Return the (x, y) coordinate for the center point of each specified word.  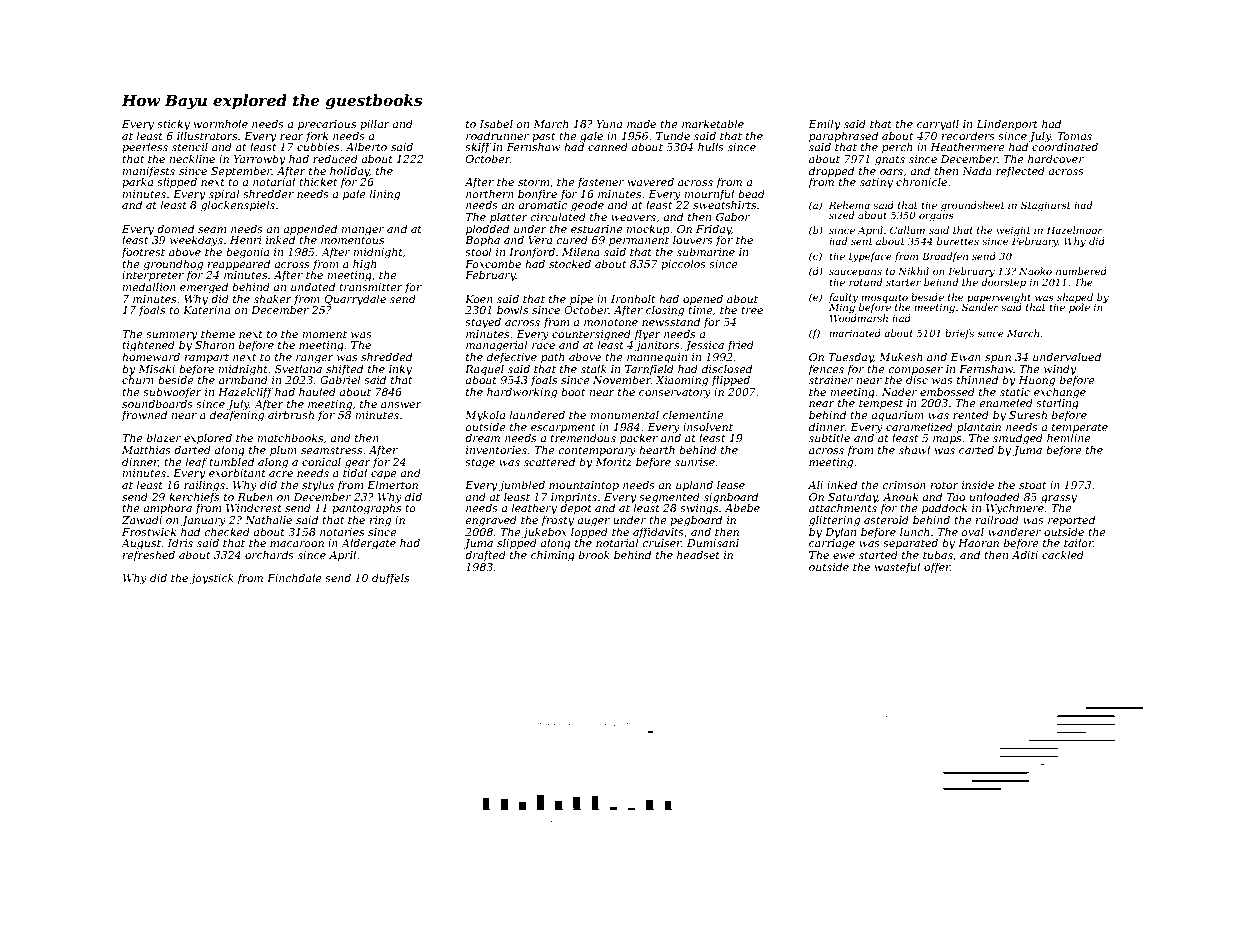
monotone (611, 322)
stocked (570, 263)
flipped (731, 380)
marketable (713, 123)
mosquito (884, 298)
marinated (855, 333)
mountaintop (584, 486)
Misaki (156, 368)
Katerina (207, 310)
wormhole (221, 123)
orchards (269, 554)
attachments (843, 508)
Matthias (146, 449)
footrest (143, 252)
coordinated (1065, 146)
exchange (1060, 393)
